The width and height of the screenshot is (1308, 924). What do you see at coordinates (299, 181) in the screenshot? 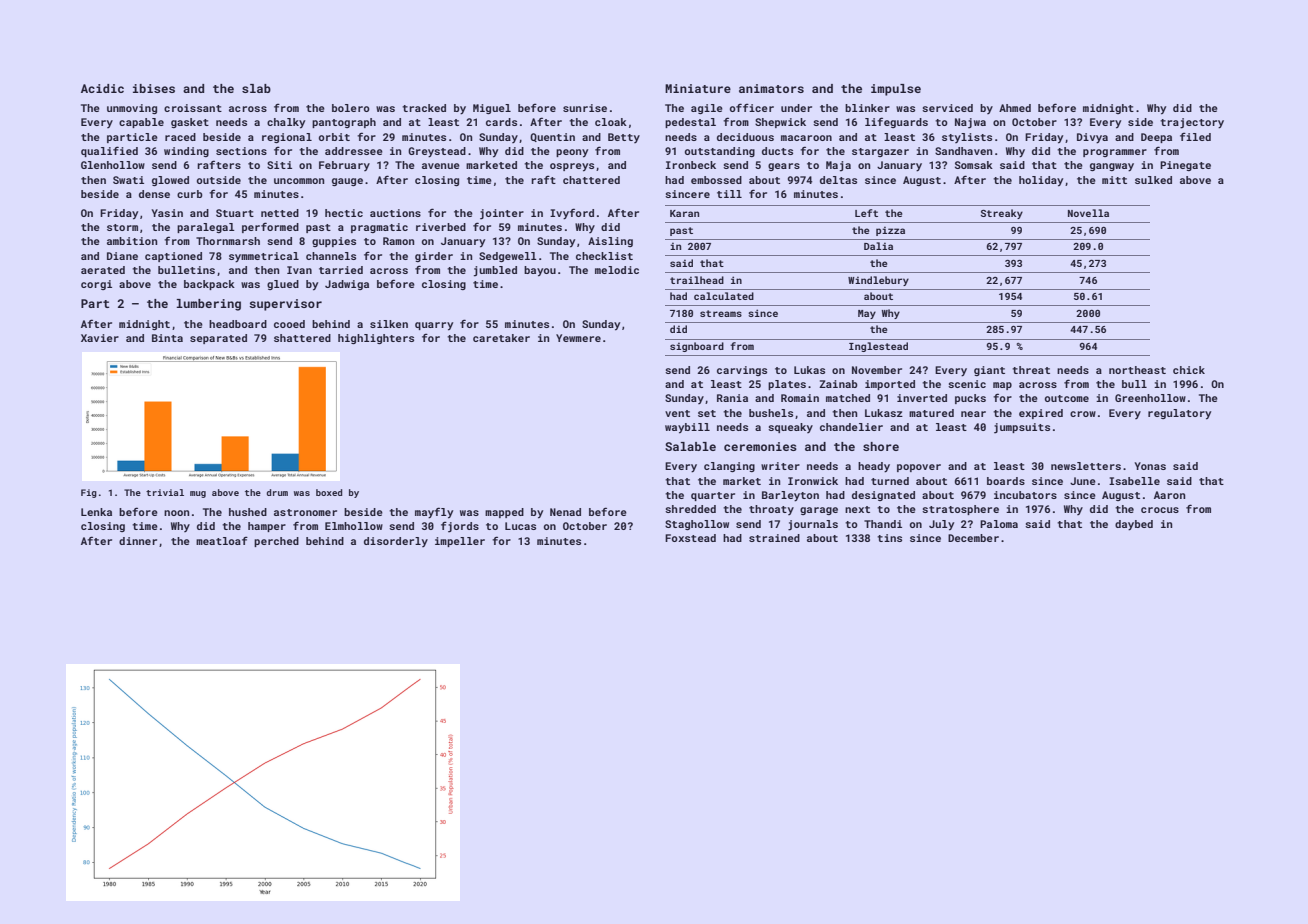
I see `uncommon` at bounding box center [299, 181].
